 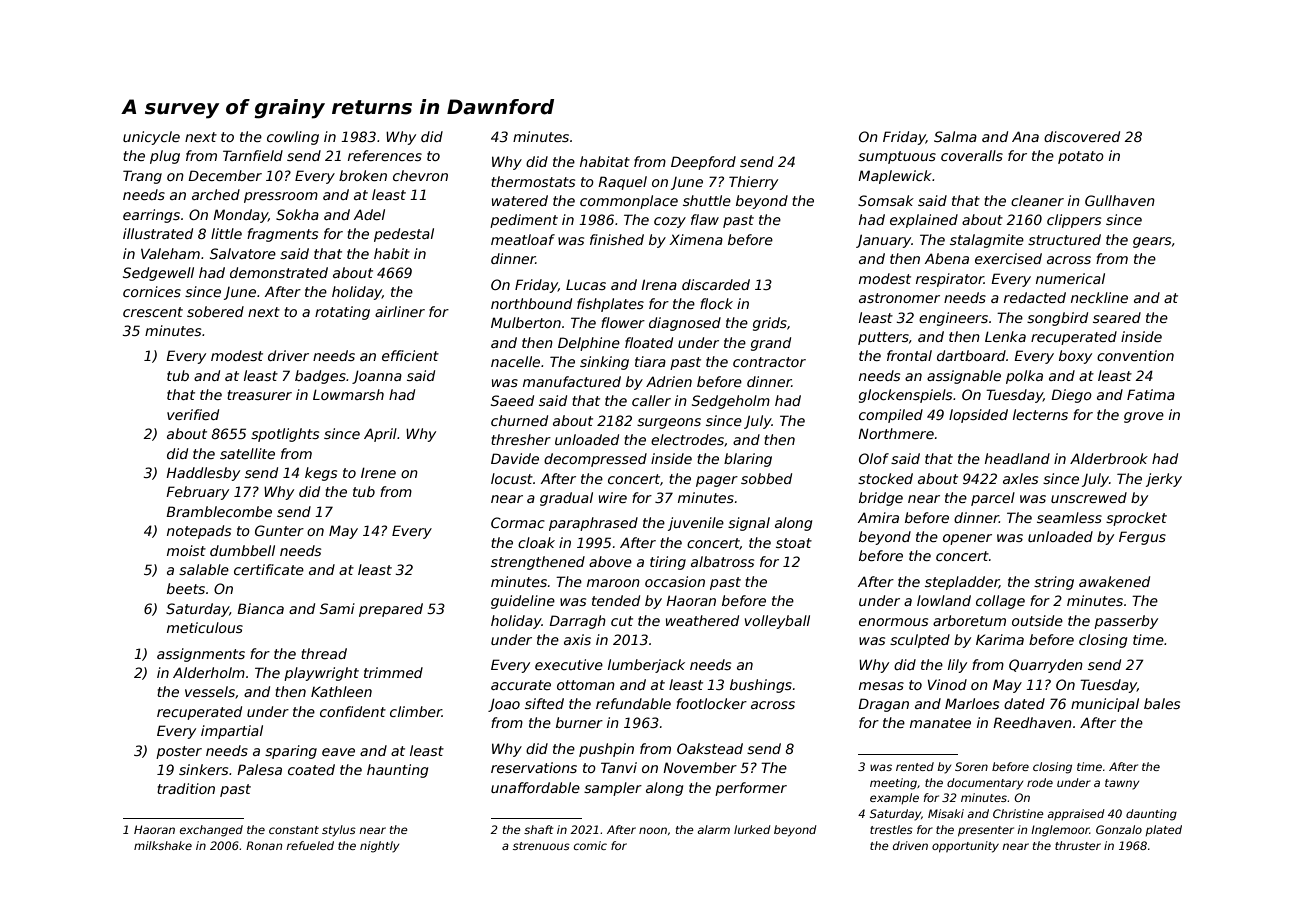 What do you see at coordinates (393, 672) in the screenshot?
I see `trimmed` at bounding box center [393, 672].
